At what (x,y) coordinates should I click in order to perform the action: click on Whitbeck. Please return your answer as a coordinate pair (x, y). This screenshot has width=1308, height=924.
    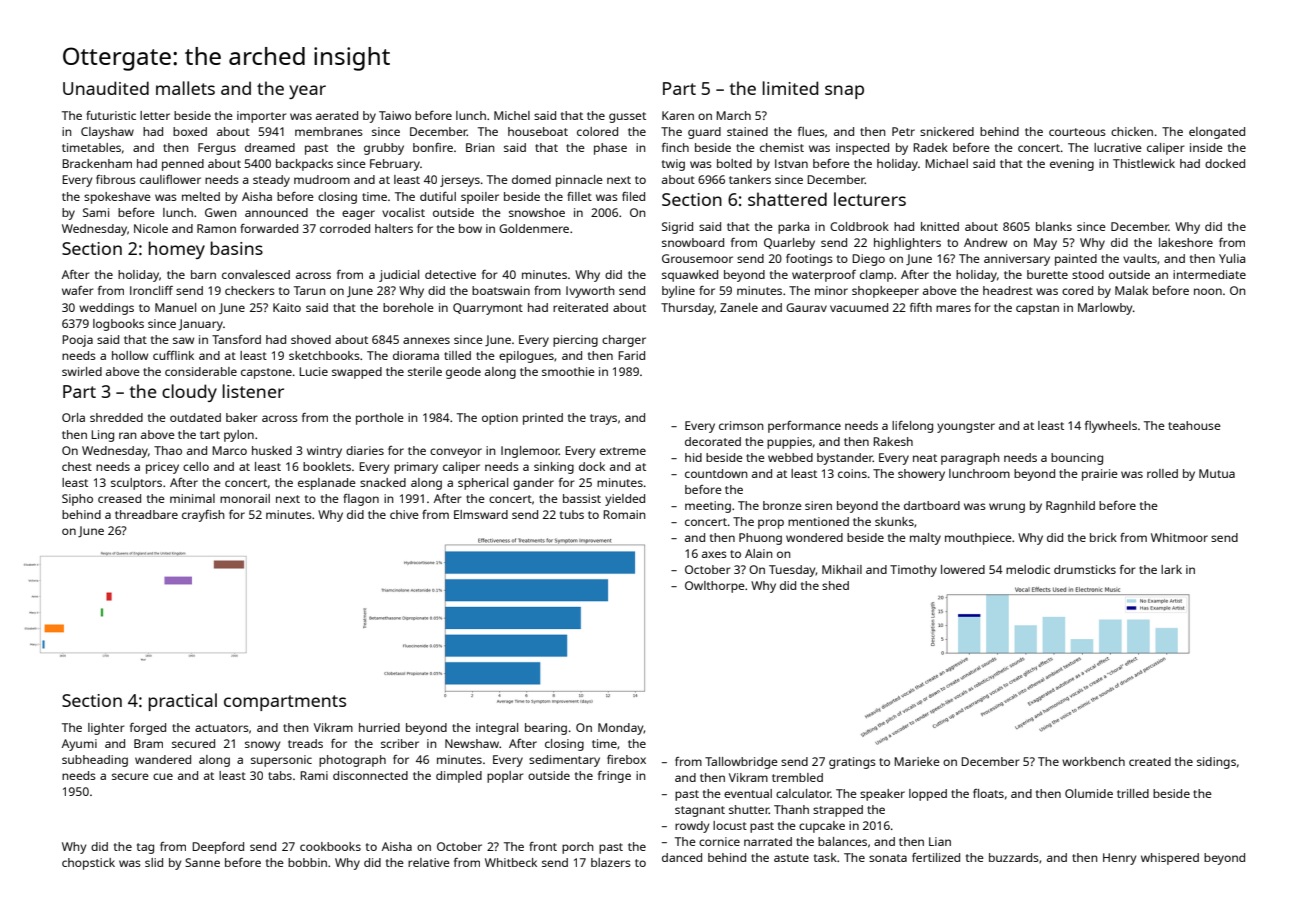
    Looking at the image, I should click on (511, 862).
